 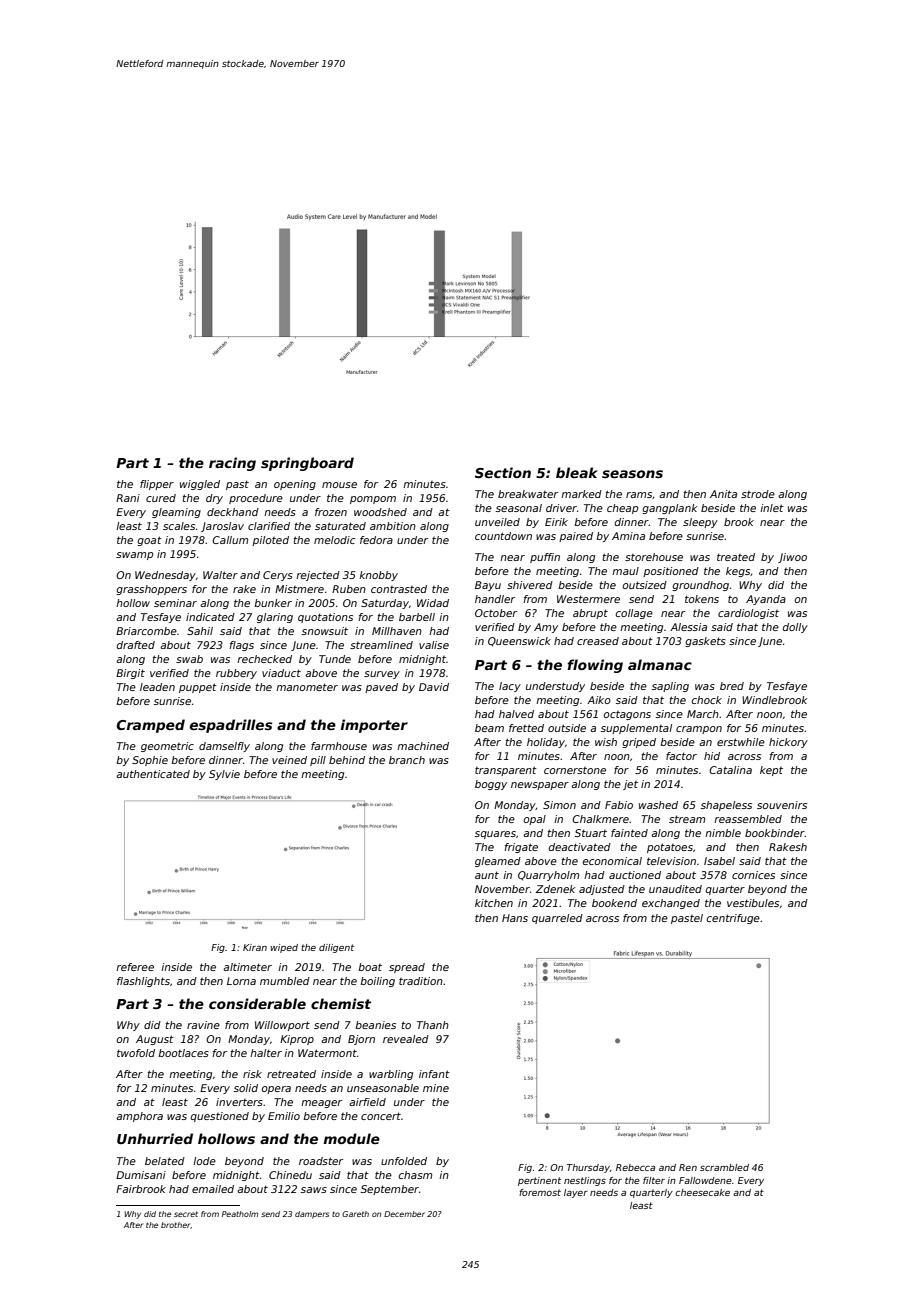 What do you see at coordinates (355, 1214) in the screenshot?
I see `Gareth` at bounding box center [355, 1214].
